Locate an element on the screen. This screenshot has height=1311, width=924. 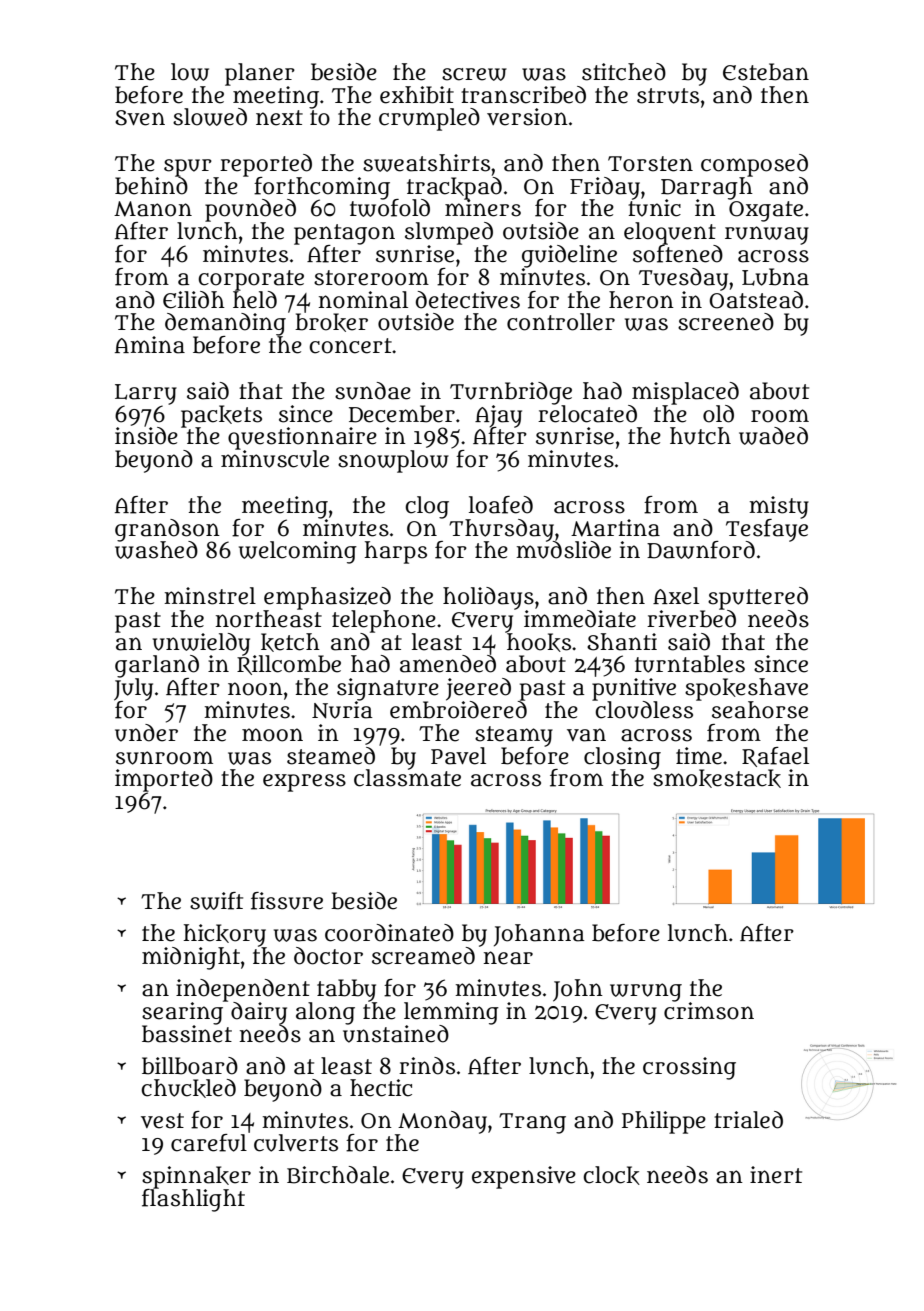
Johanna is located at coordinates (539, 935).
